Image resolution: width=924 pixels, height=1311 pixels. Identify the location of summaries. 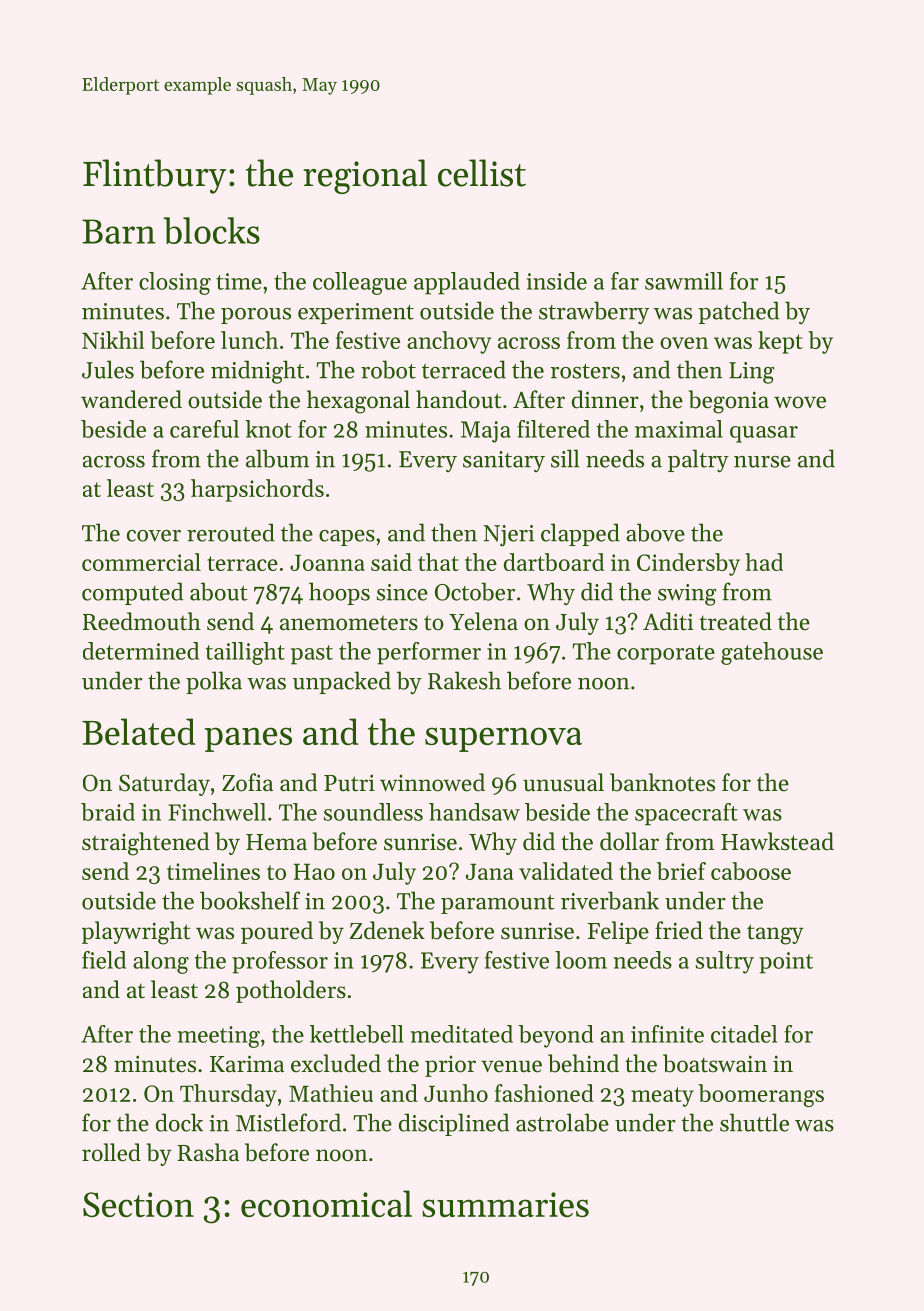
(505, 1204).
